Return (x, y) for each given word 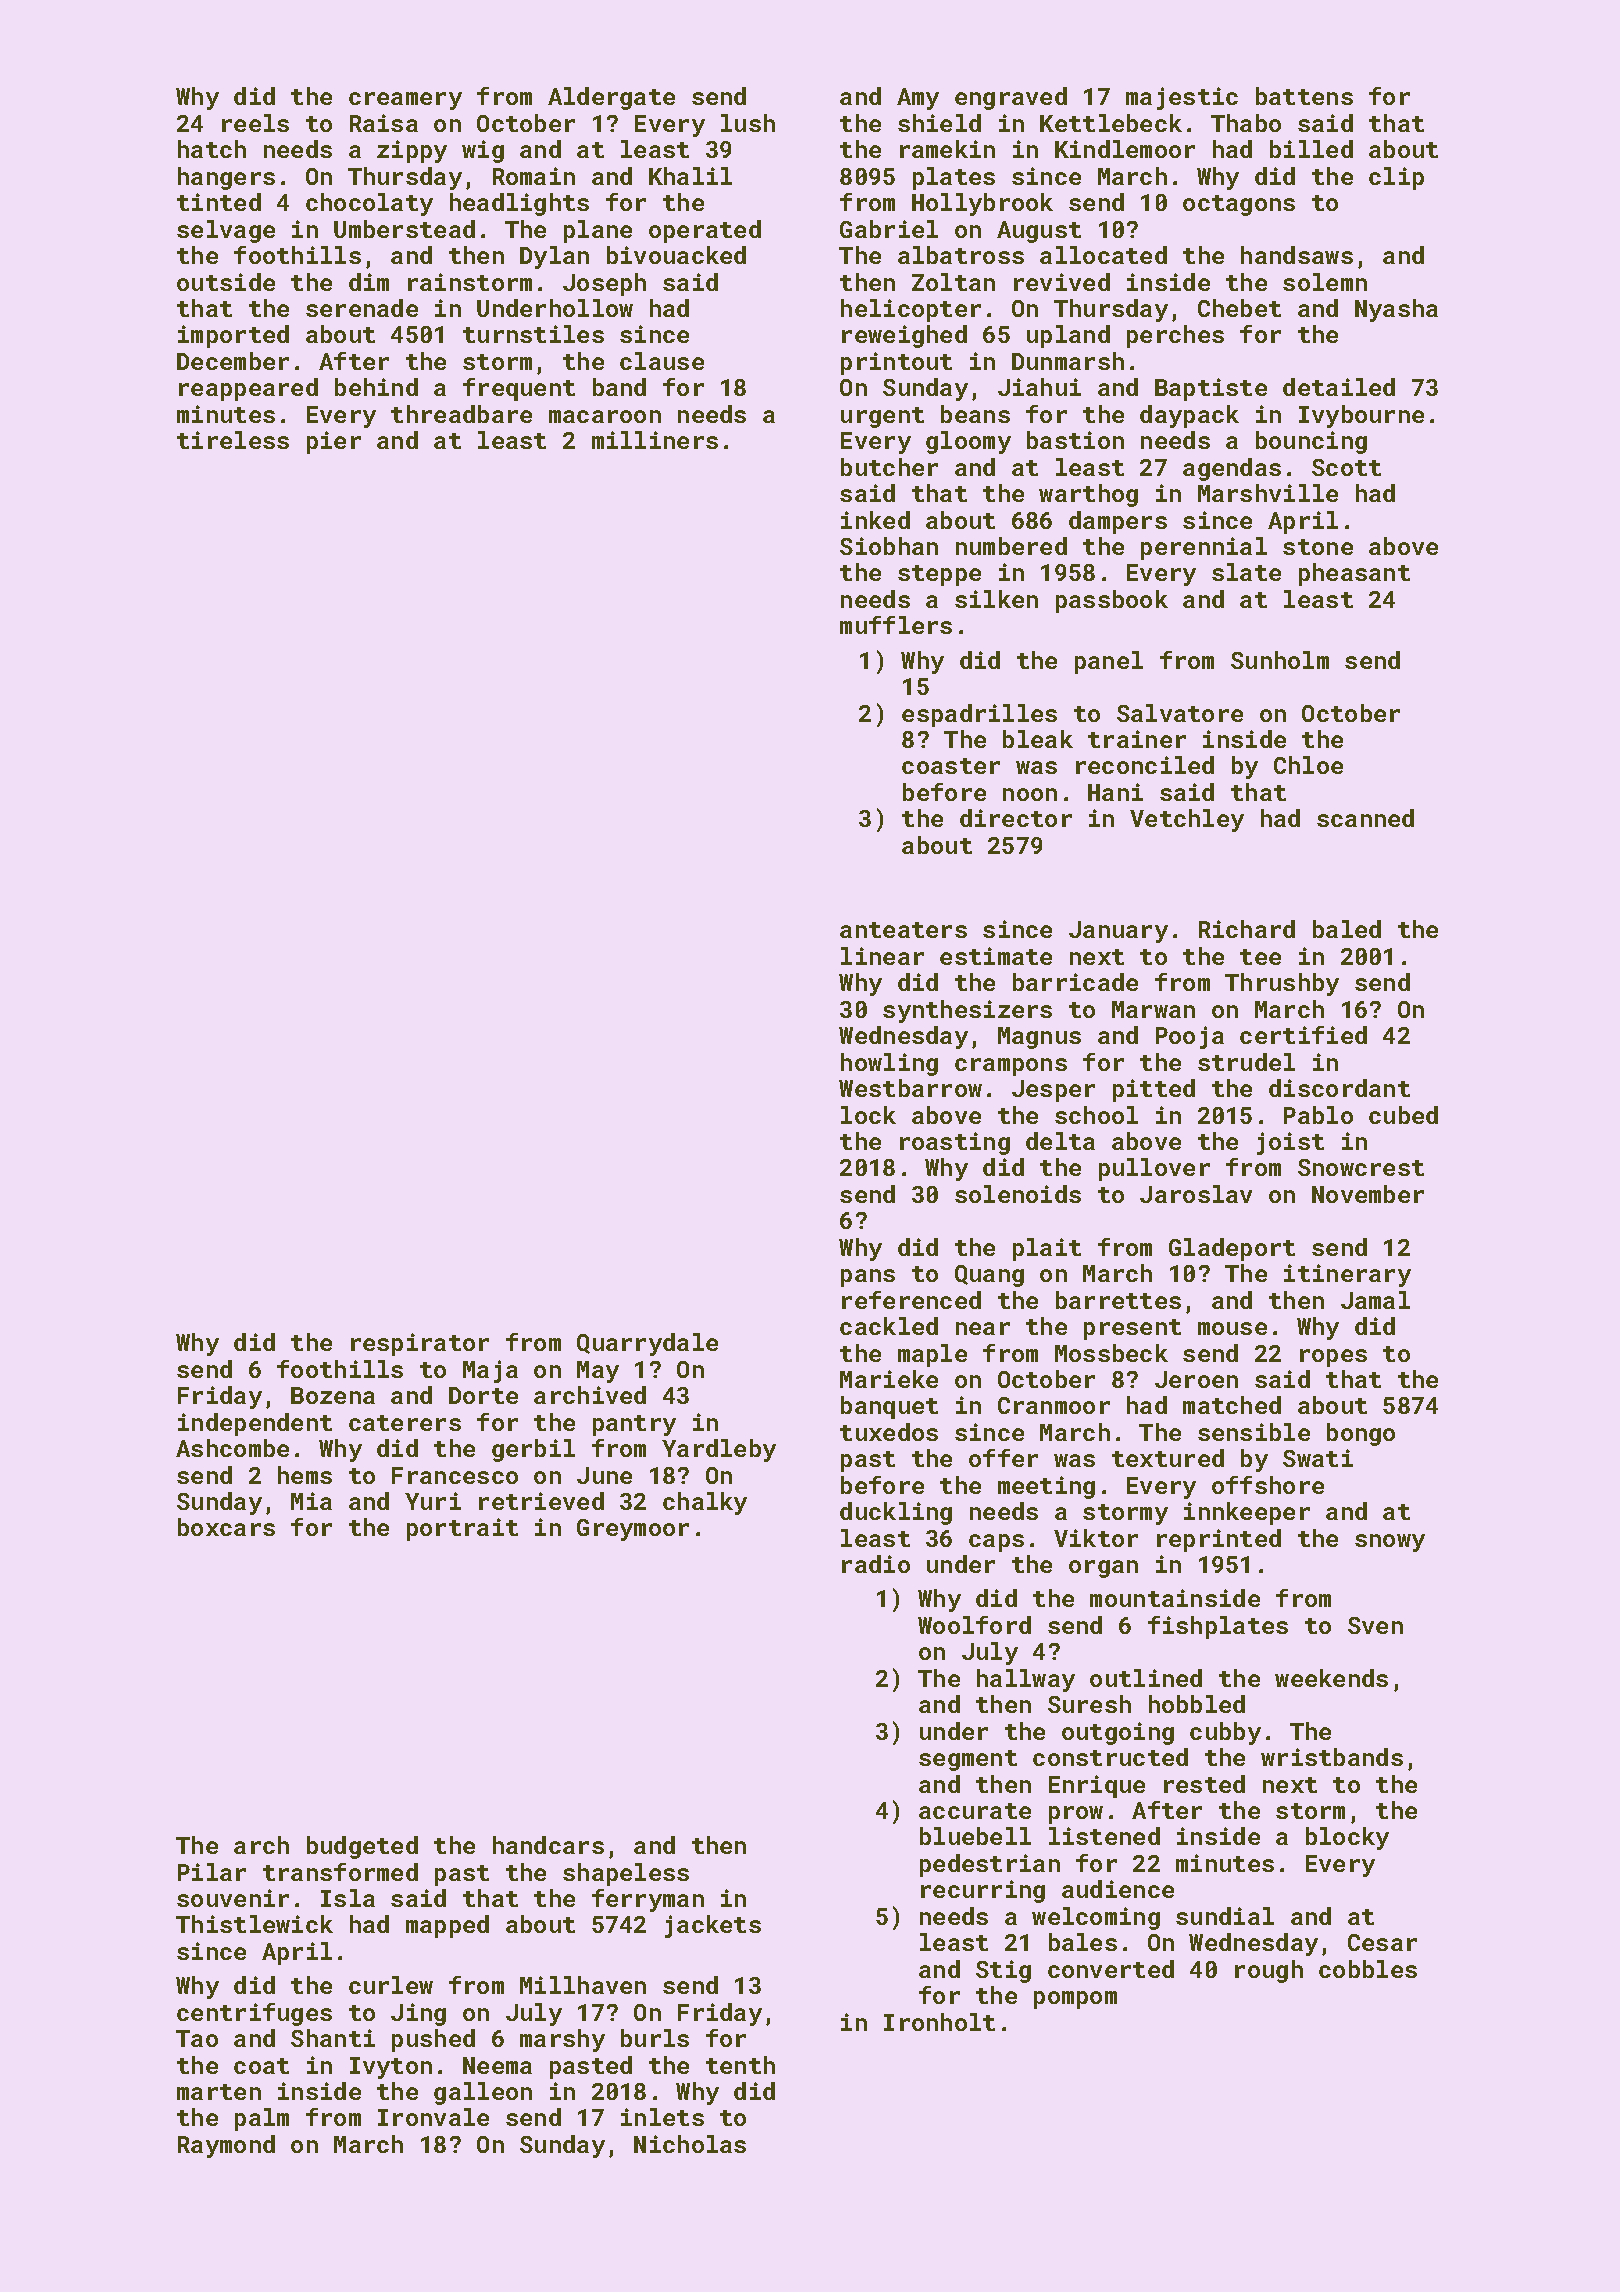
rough (1269, 1971)
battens (1304, 96)
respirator (420, 1344)
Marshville (1268, 493)
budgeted (362, 1847)
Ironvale (433, 2117)
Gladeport (1232, 1249)
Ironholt (939, 2022)
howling (889, 1064)
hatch (212, 149)
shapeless (626, 1874)
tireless (233, 440)
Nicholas (690, 2144)
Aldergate (611, 98)
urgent (882, 417)
